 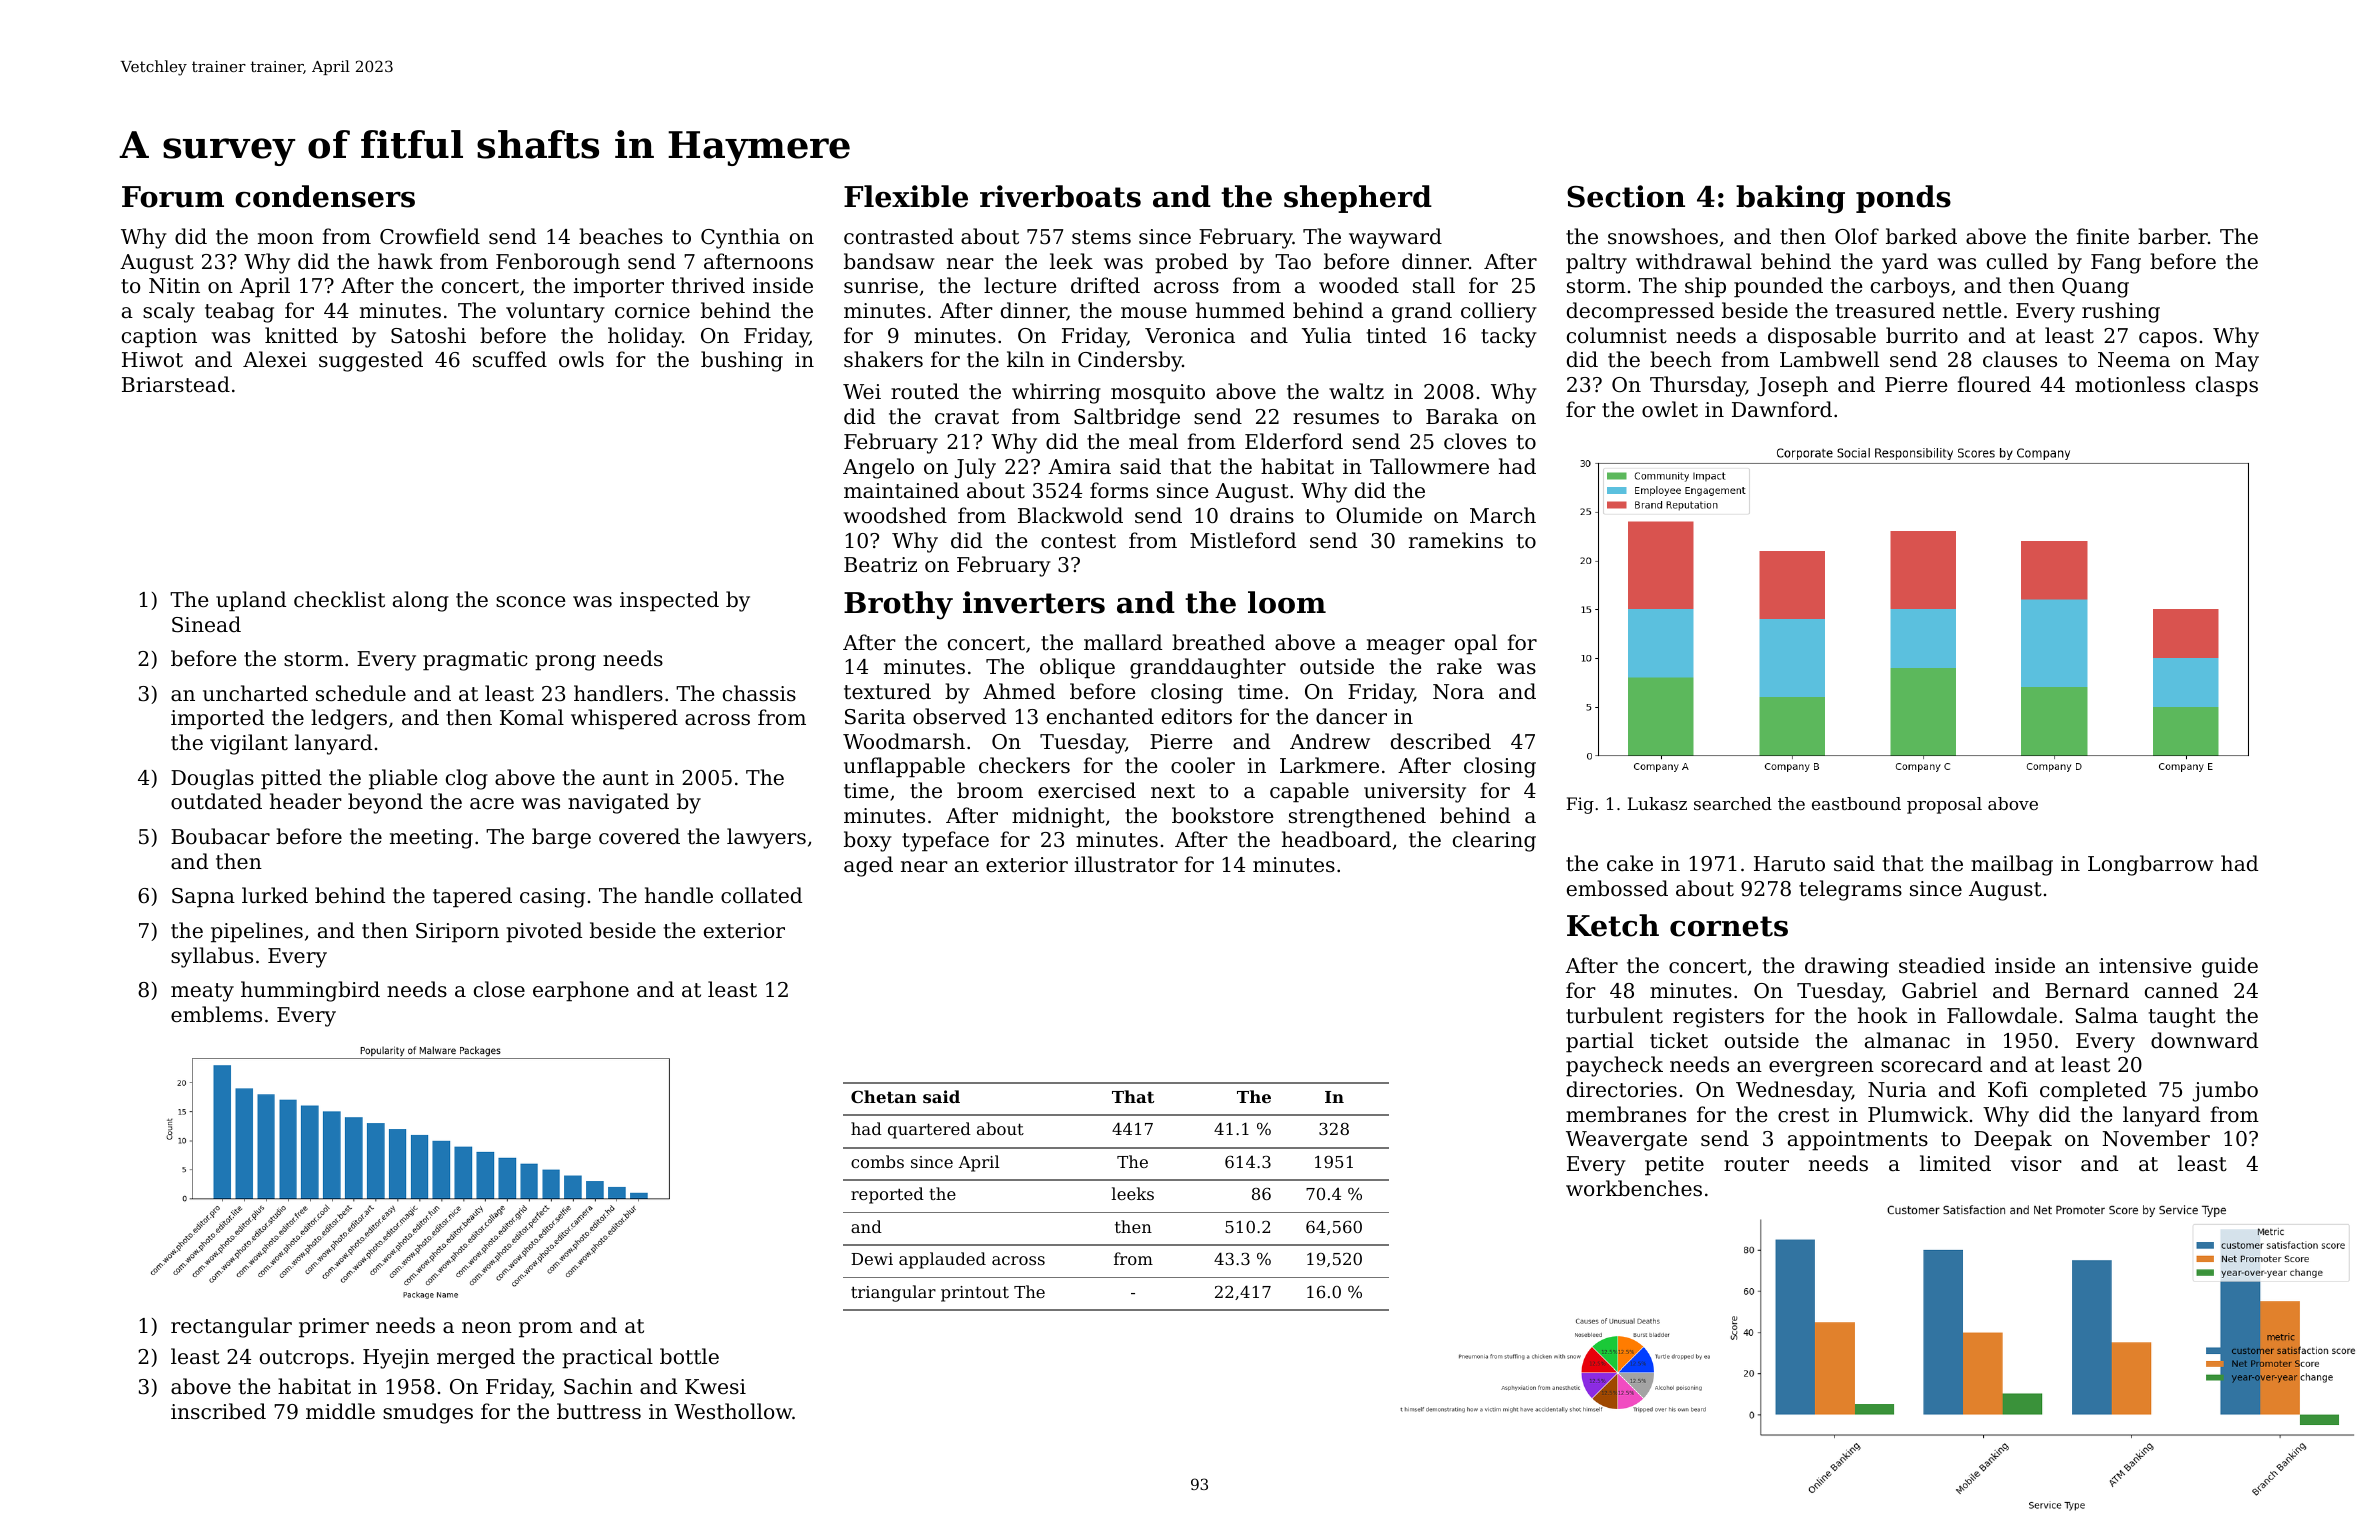 I want to click on carboys, so click(x=1910, y=287).
